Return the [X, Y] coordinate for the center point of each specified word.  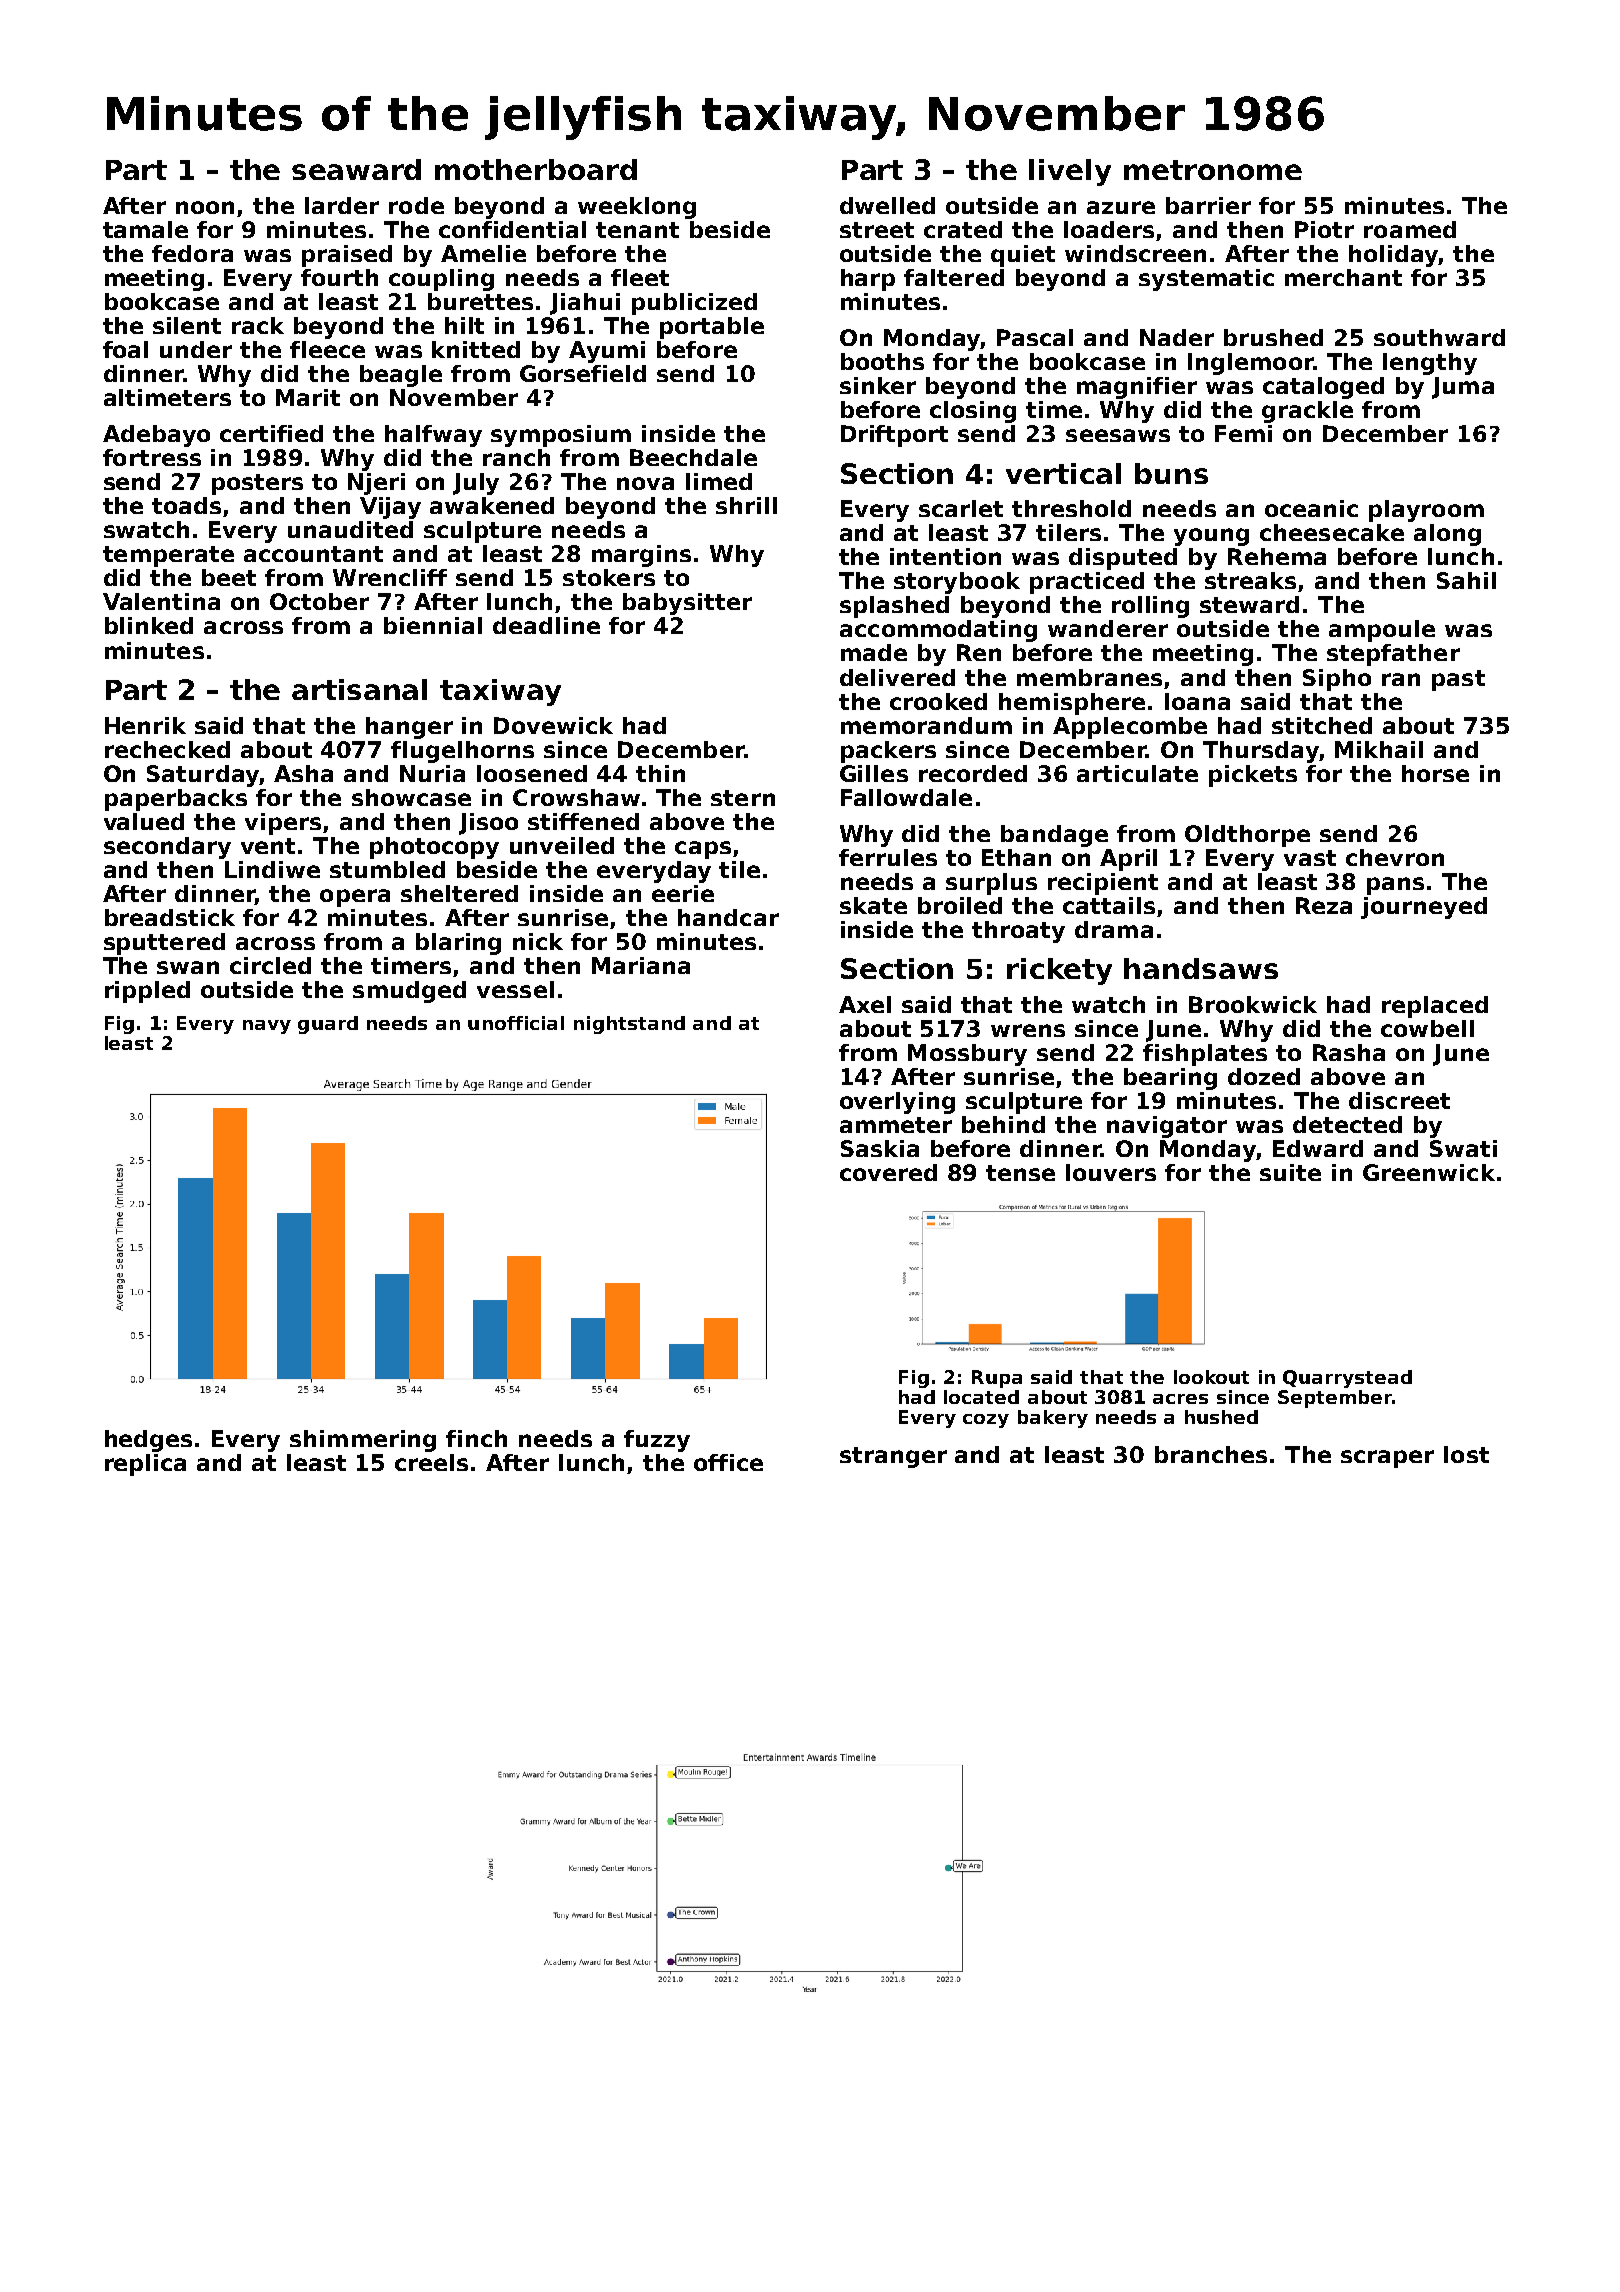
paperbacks [176, 800]
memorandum [926, 725]
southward [1439, 337]
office [728, 1462]
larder [342, 205]
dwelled [887, 205]
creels [431, 1462]
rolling [1150, 607]
